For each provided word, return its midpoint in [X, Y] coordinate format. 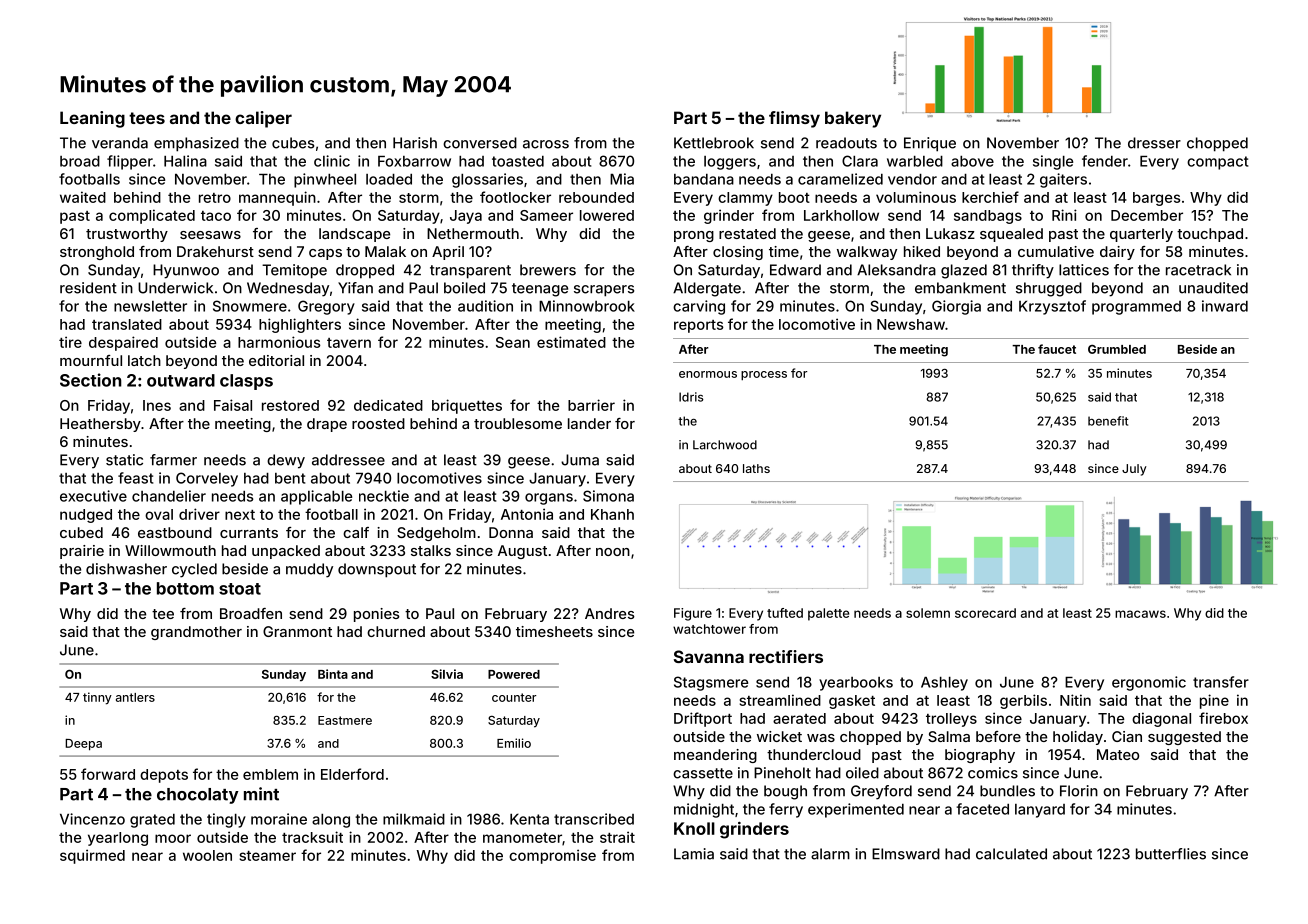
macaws [1140, 614]
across [546, 144]
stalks [431, 550]
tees [147, 118]
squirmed [92, 856]
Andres [610, 613]
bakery [853, 119]
